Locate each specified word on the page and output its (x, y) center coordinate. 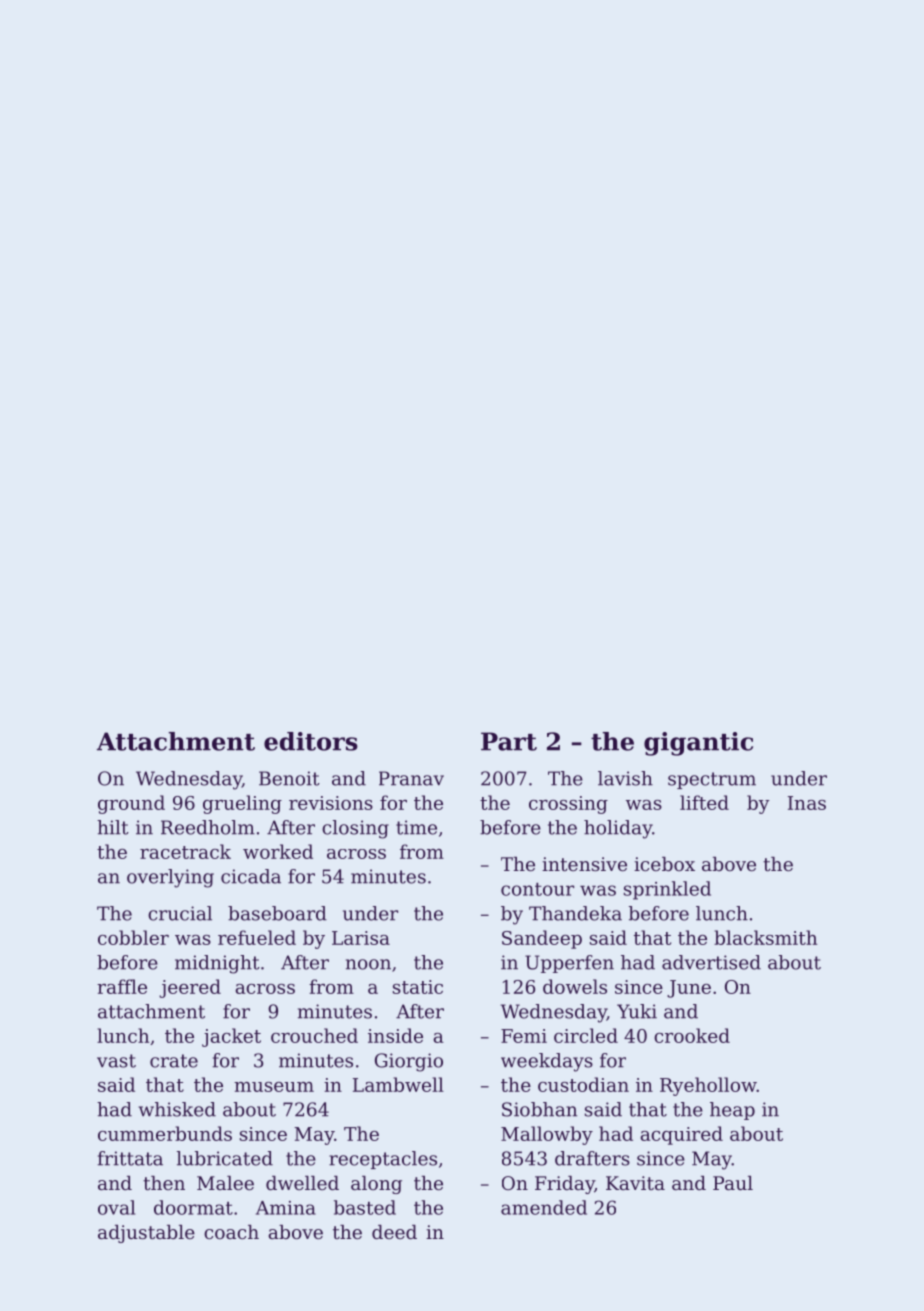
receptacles (383, 1160)
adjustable (146, 1234)
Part (509, 741)
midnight (217, 964)
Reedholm (208, 827)
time (416, 827)
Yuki (637, 1011)
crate (174, 1061)
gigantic (698, 744)
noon (368, 964)
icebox (664, 864)
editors (311, 741)
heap (732, 1111)
